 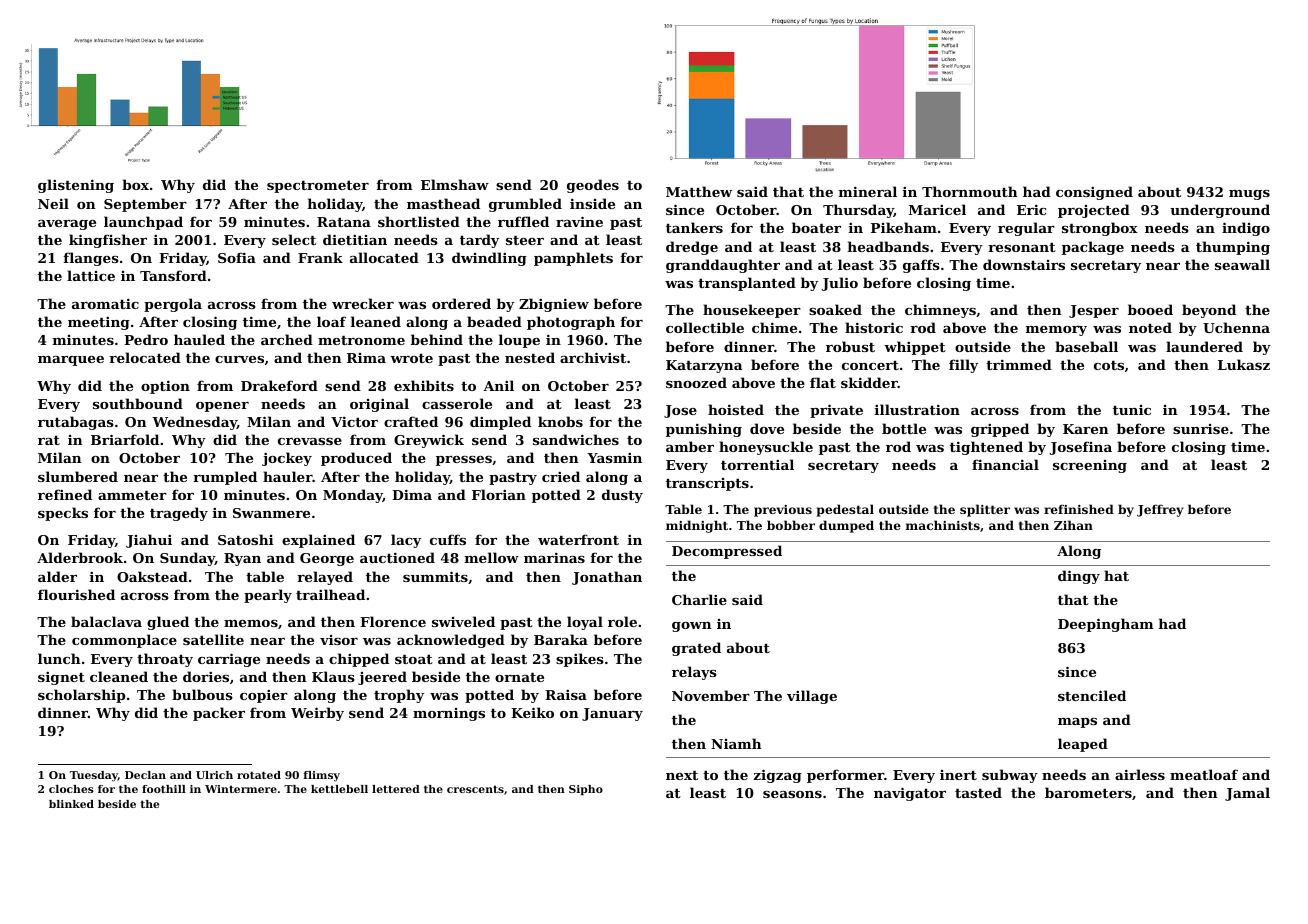 What do you see at coordinates (1247, 794) in the screenshot?
I see `Jamal` at bounding box center [1247, 794].
